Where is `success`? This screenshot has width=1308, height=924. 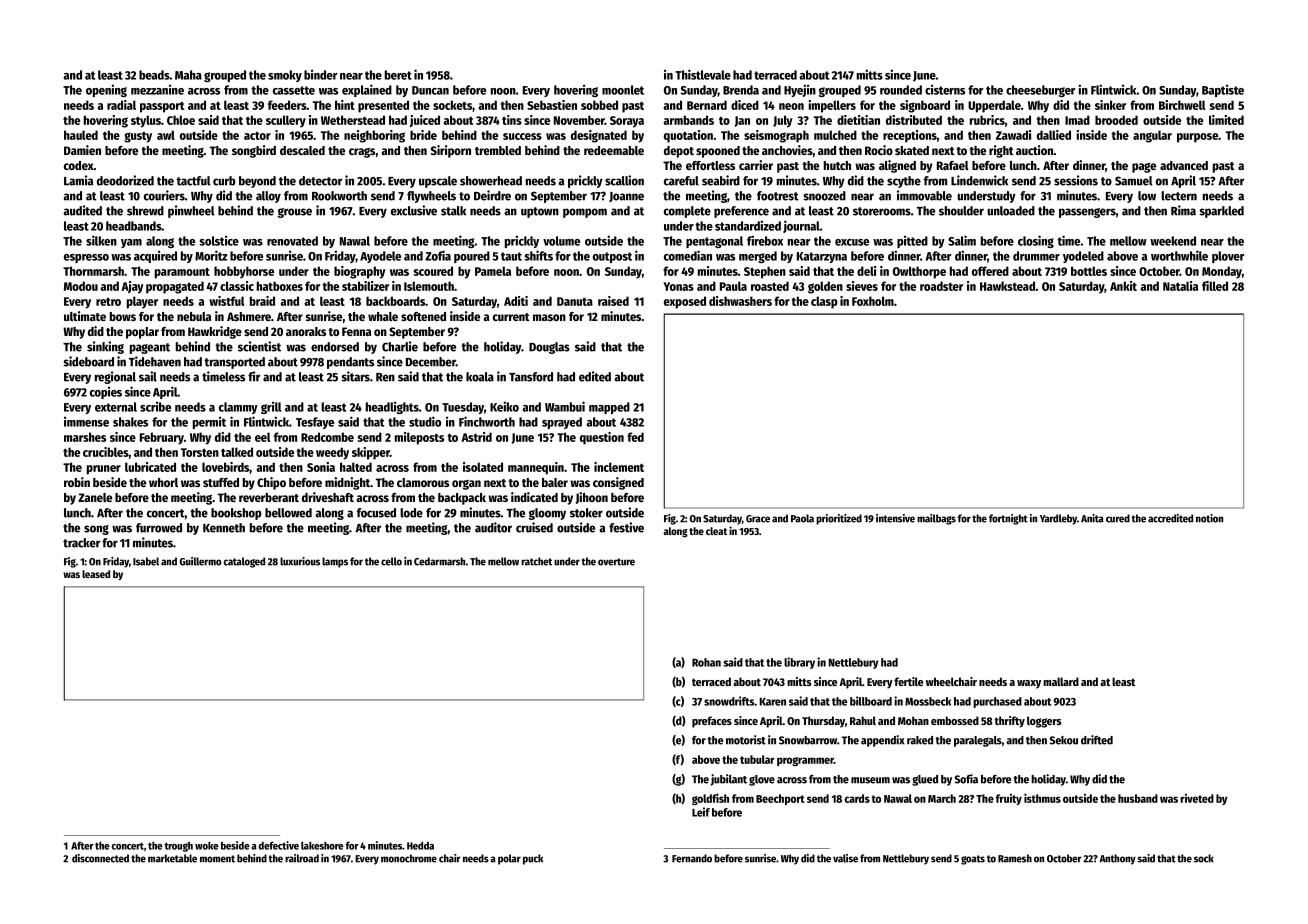 success is located at coordinates (522, 136).
